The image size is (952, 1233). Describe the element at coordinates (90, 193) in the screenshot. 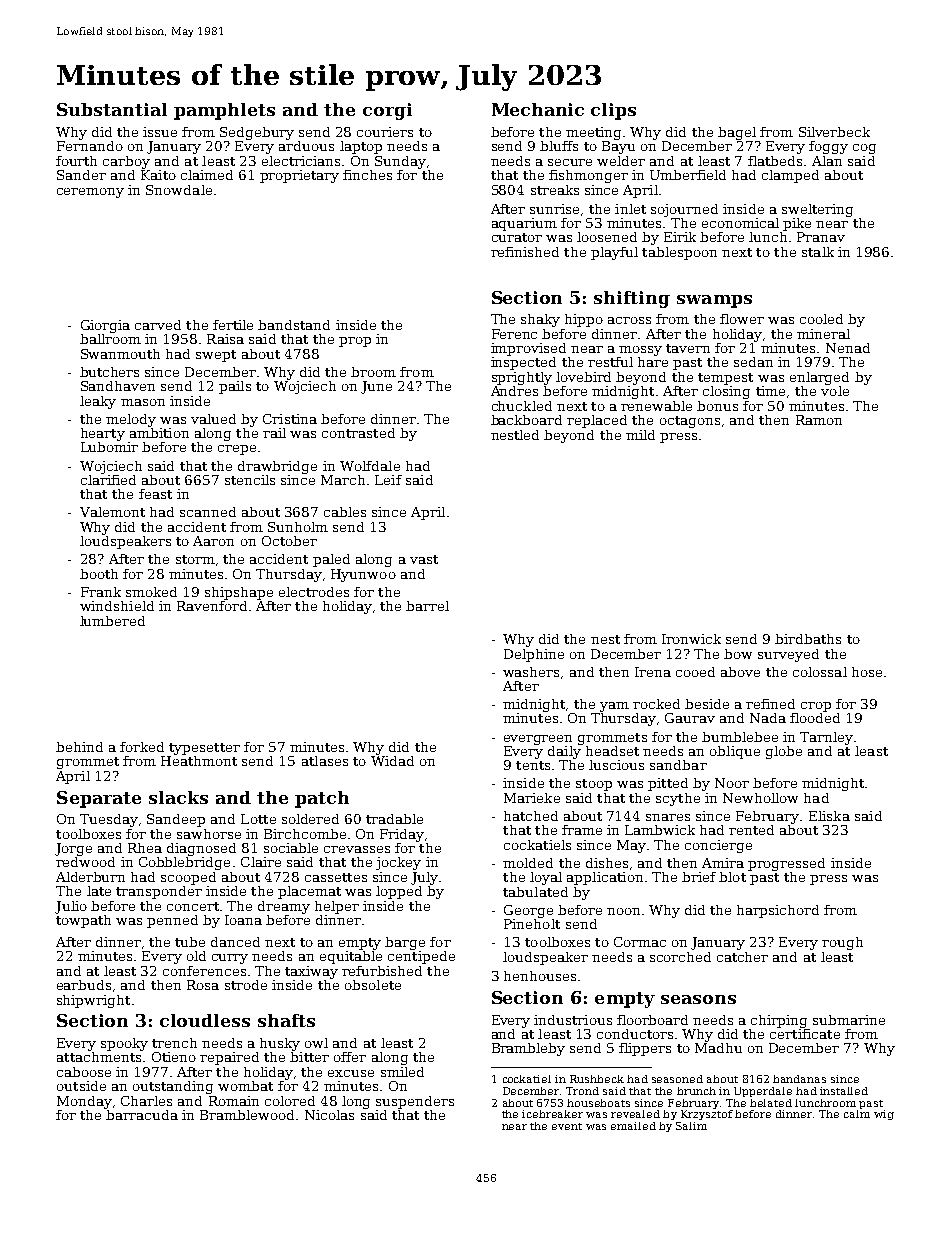

I see `ceremony` at that location.
